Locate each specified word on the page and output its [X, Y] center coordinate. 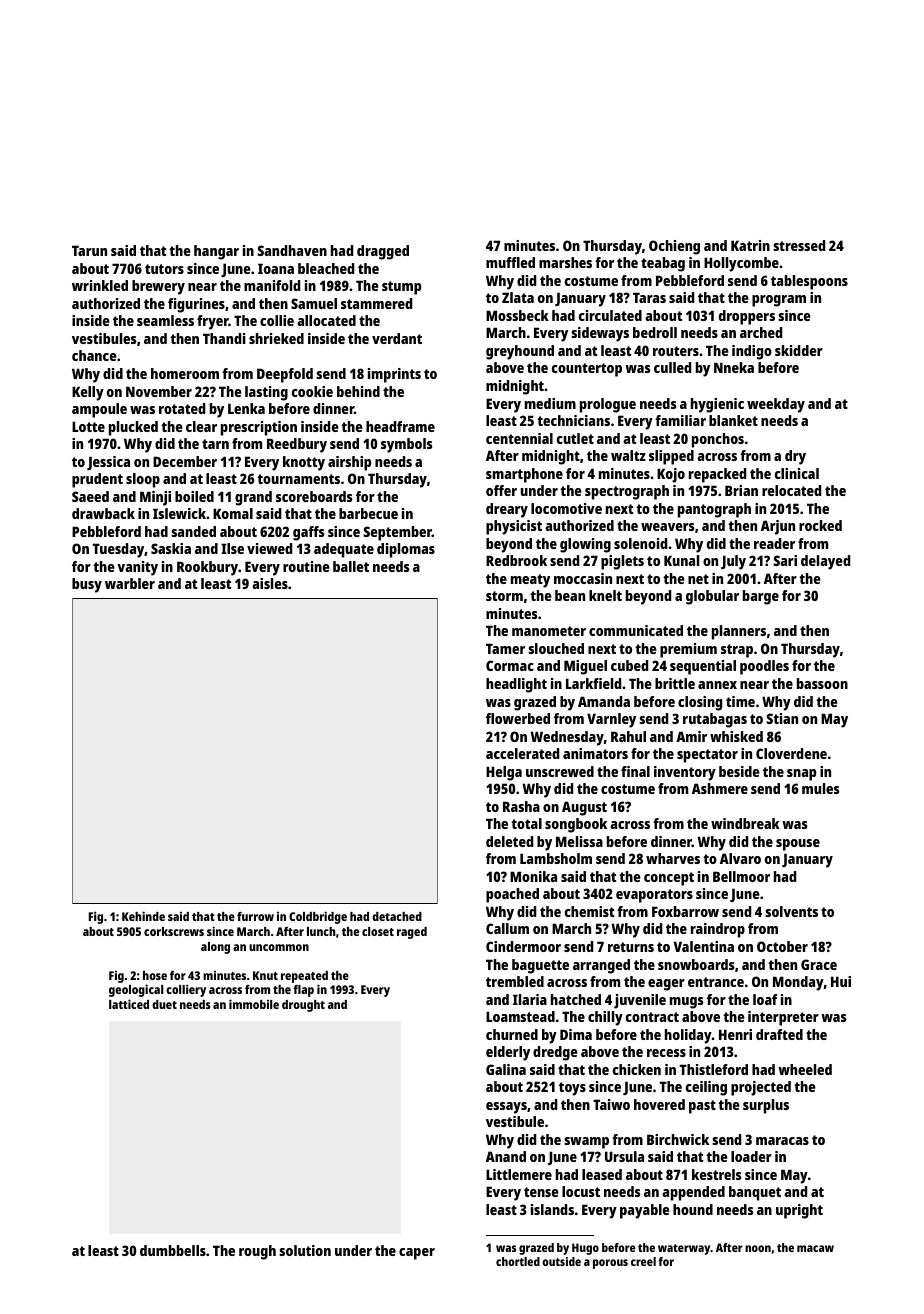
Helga [504, 773]
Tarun [89, 250]
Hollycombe [741, 264]
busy [87, 585]
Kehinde [143, 916]
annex [717, 685]
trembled [515, 981]
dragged [383, 252]
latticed [129, 1004]
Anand [506, 1156]
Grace [819, 964]
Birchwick [678, 1139]
